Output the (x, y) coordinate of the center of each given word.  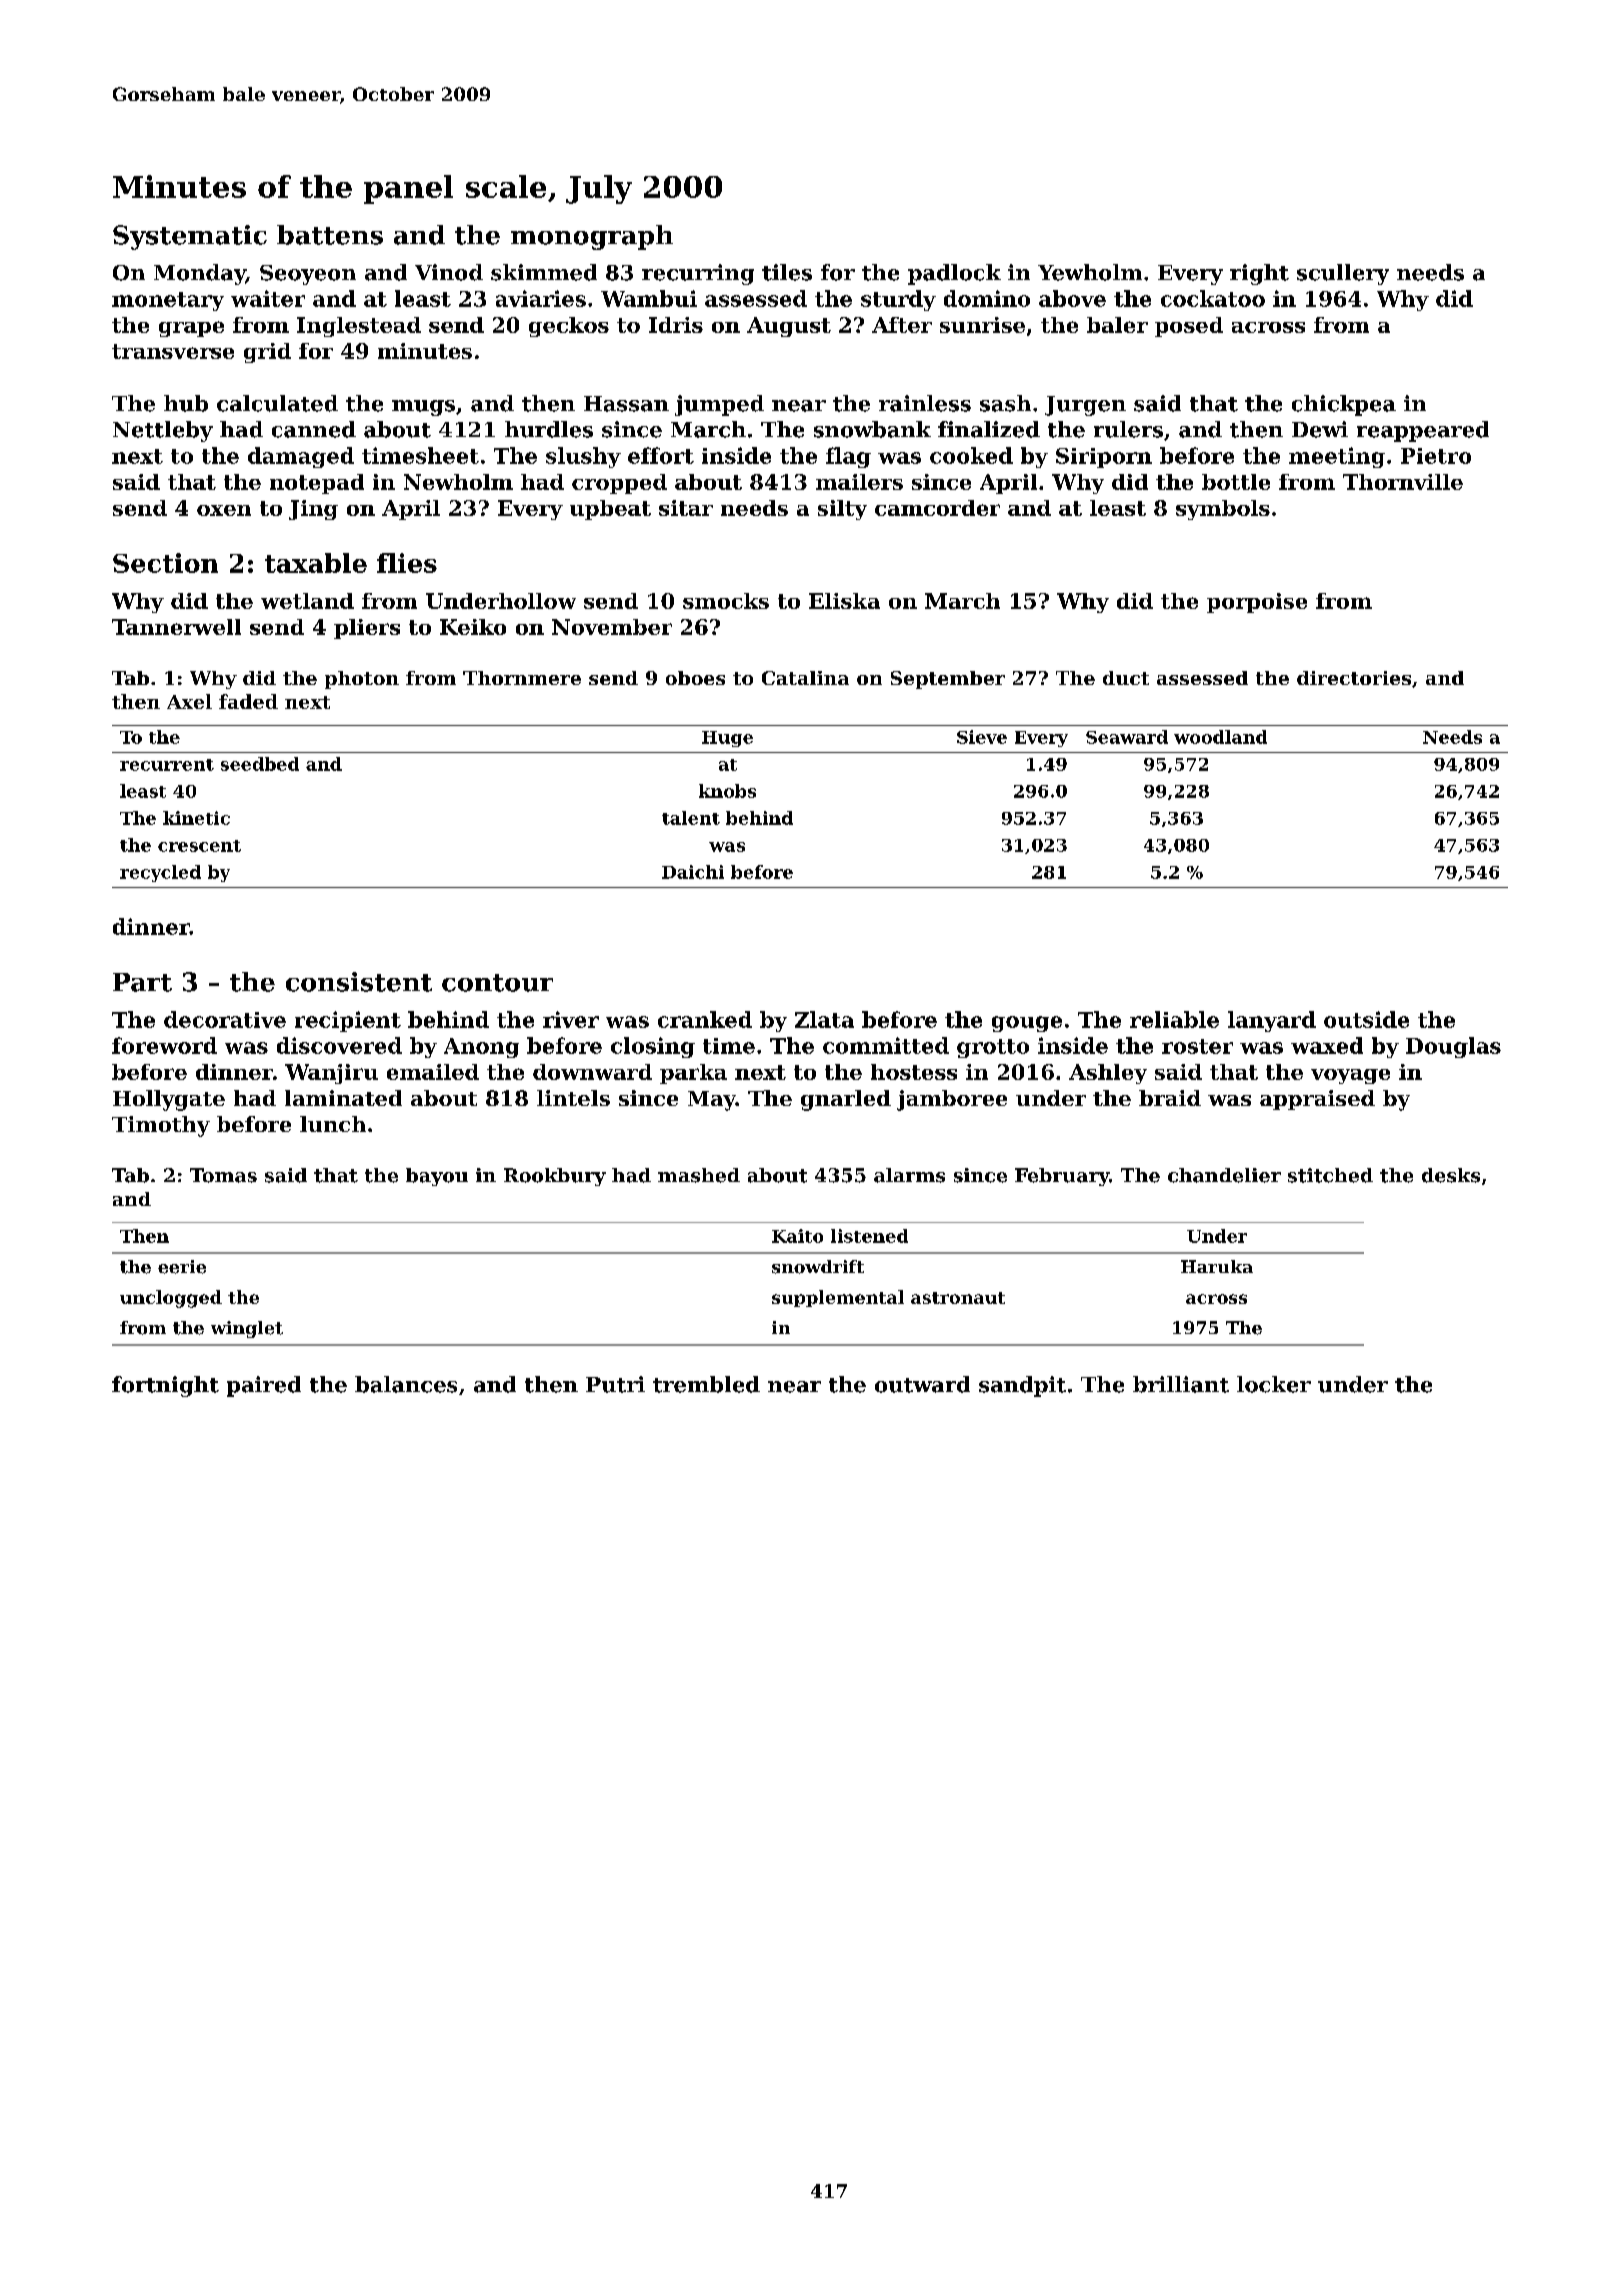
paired (264, 1386)
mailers (859, 482)
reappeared (1423, 431)
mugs (423, 408)
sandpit (1022, 1386)
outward (922, 1384)
